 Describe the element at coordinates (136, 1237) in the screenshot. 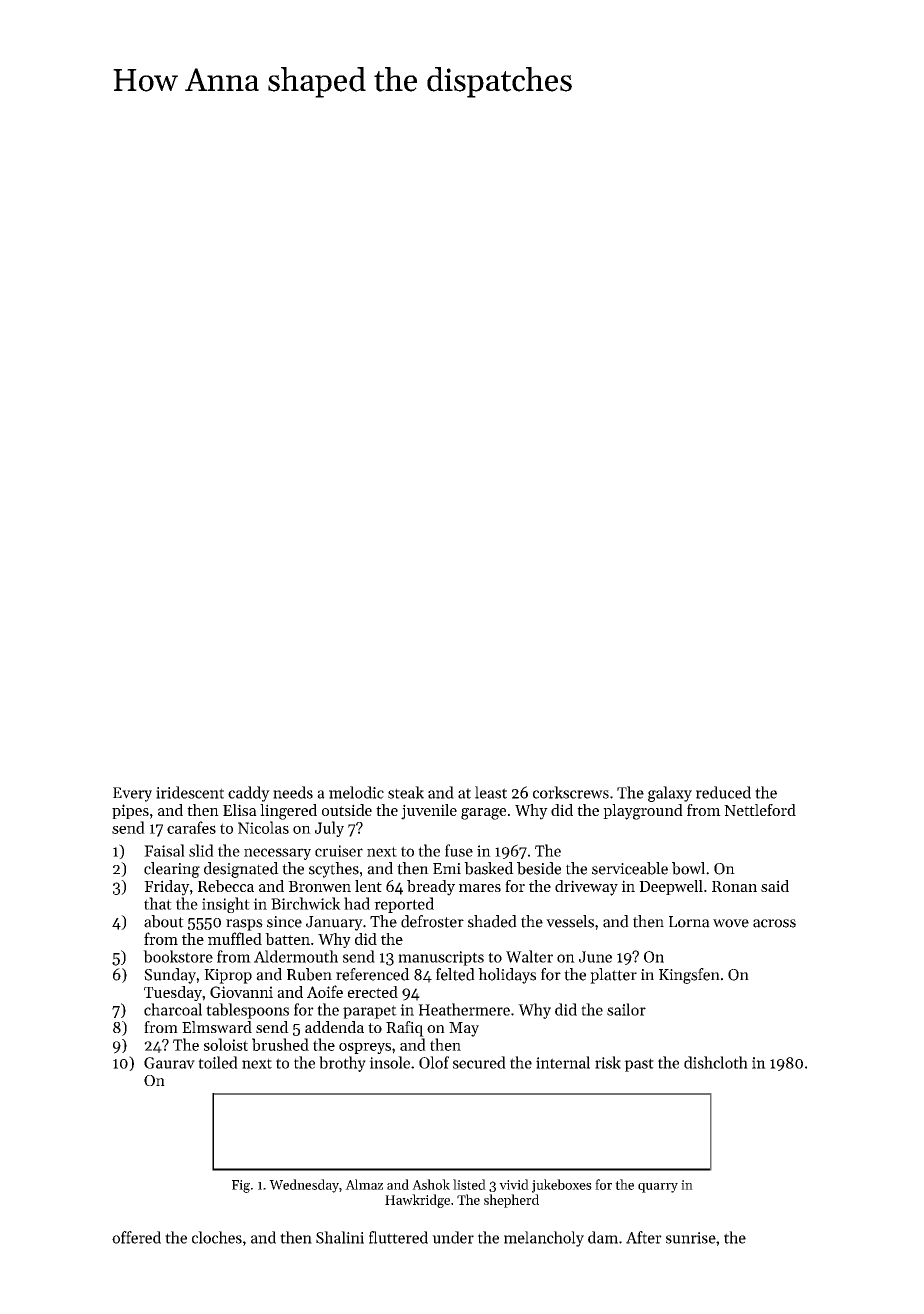

I see `offered` at that location.
